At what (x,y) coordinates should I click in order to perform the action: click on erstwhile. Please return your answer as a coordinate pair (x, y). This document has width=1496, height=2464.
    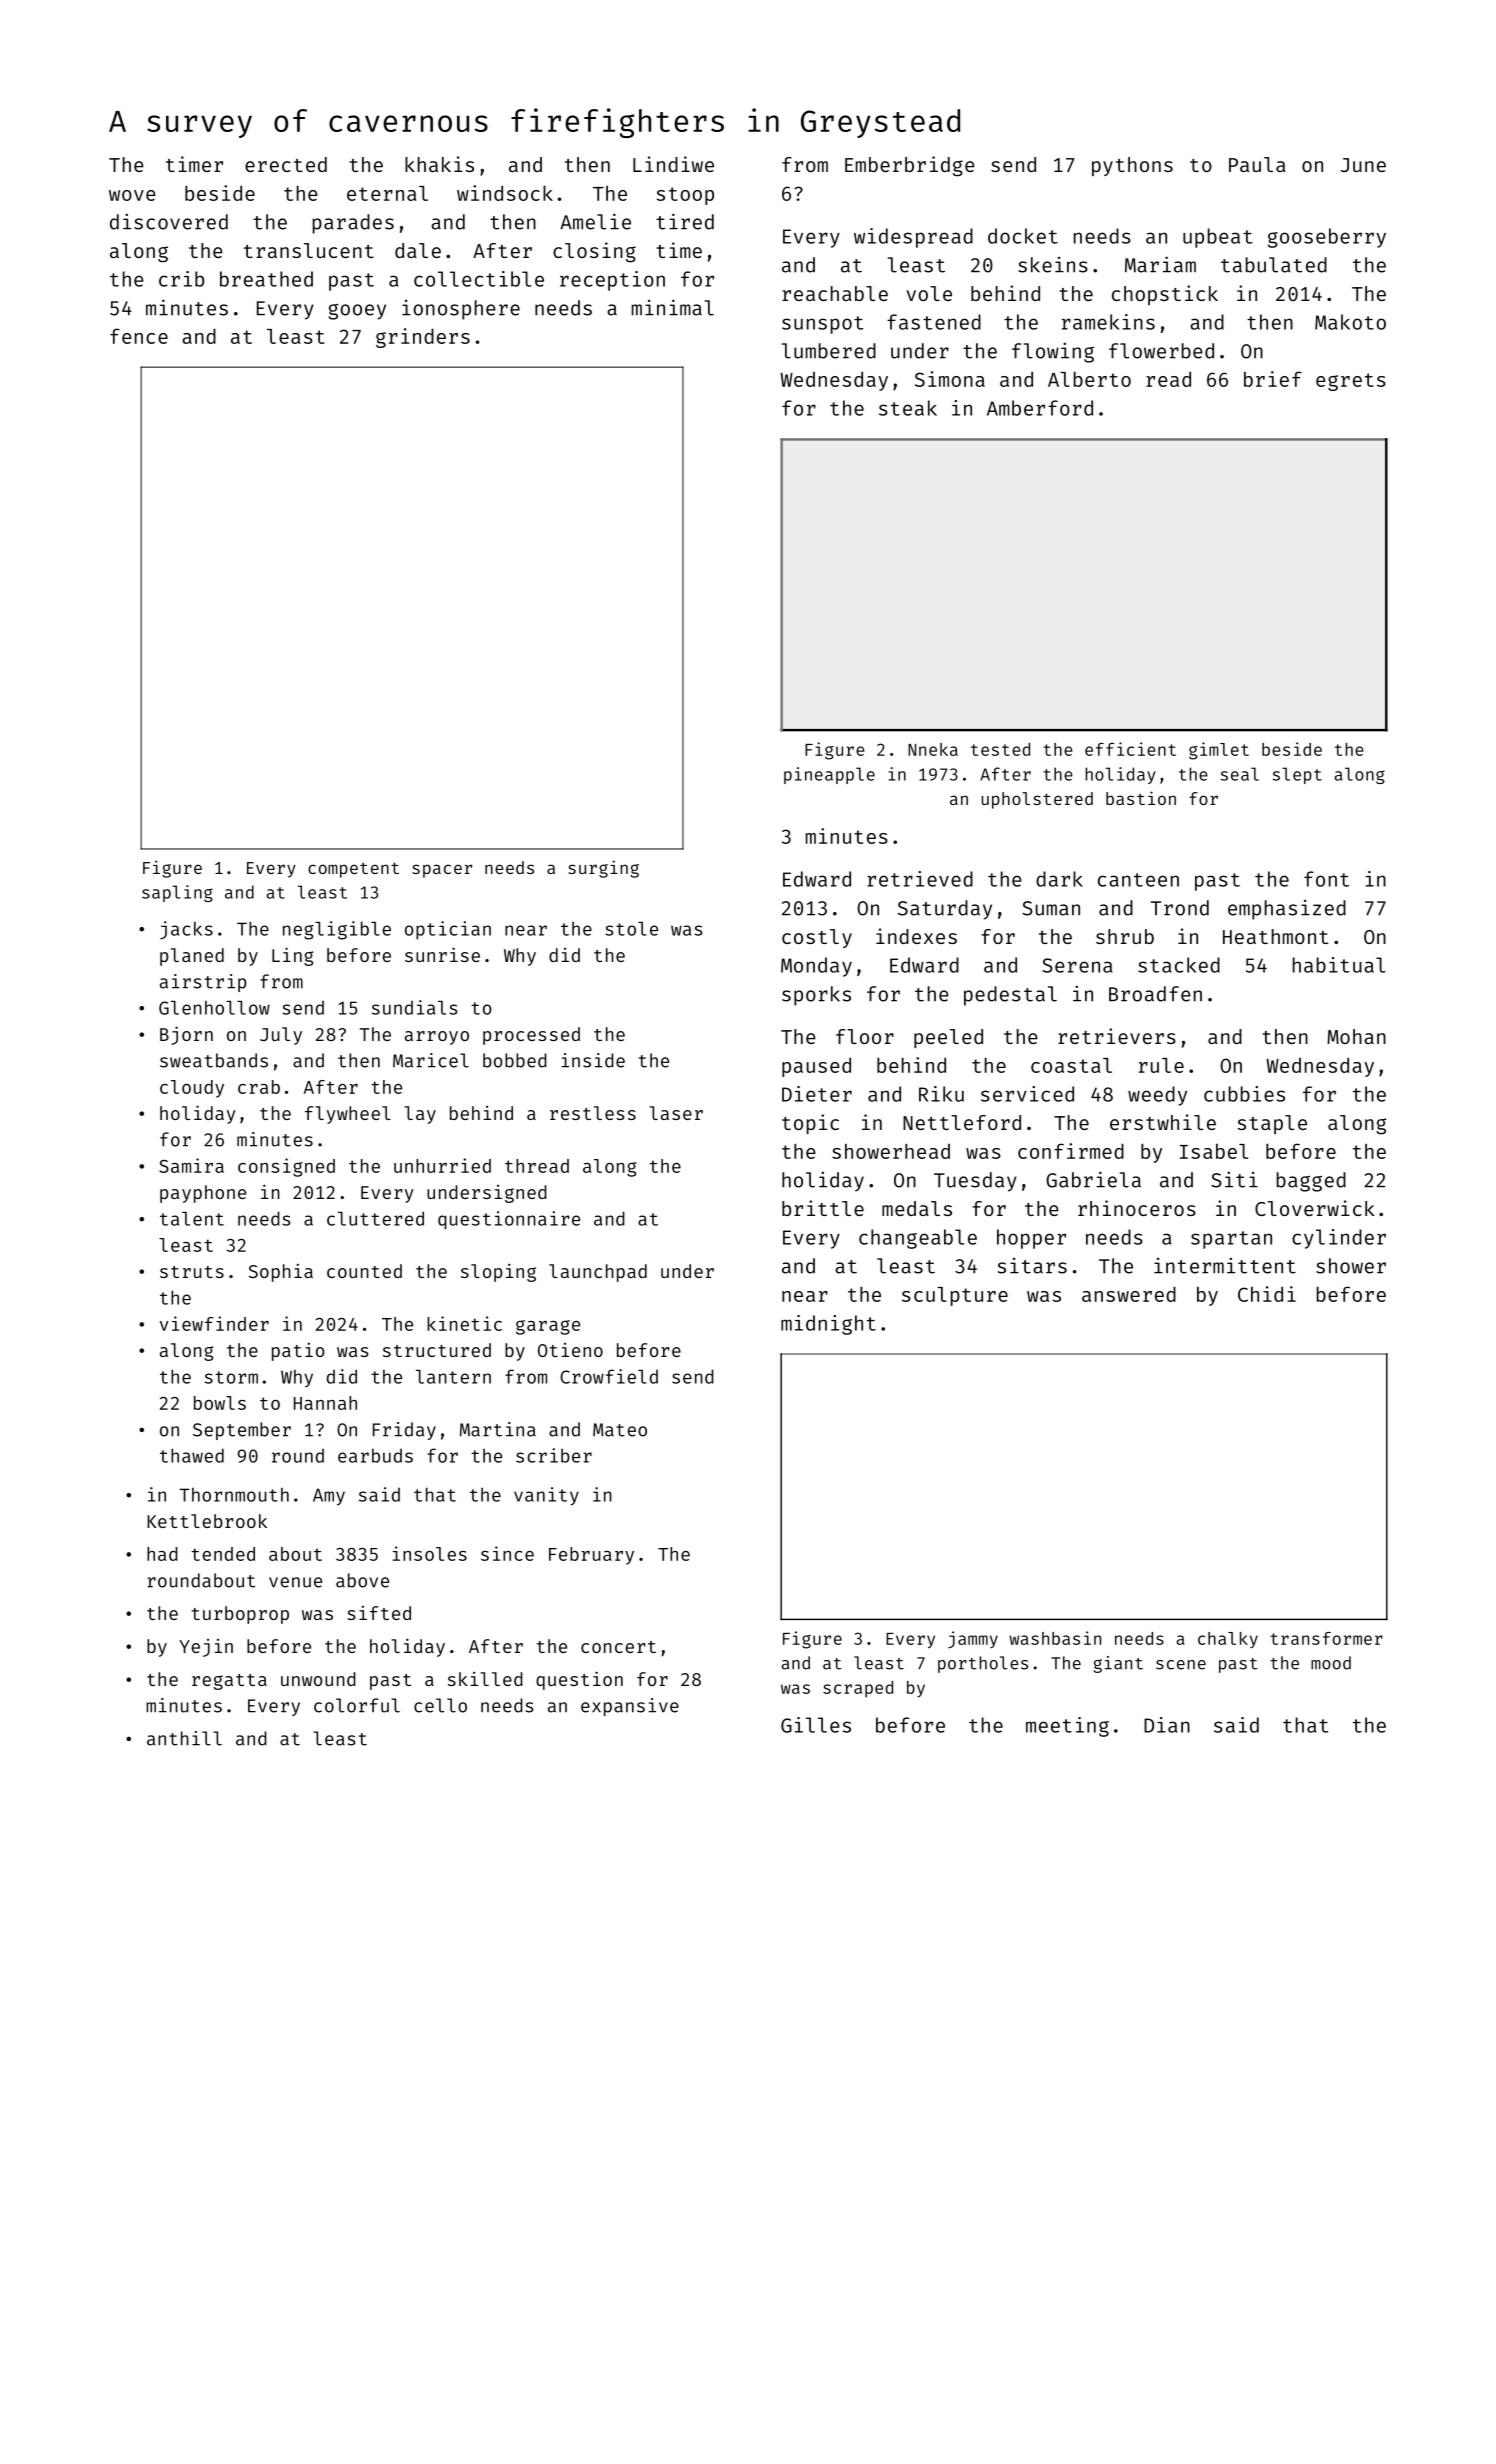
    Looking at the image, I should click on (1163, 1122).
